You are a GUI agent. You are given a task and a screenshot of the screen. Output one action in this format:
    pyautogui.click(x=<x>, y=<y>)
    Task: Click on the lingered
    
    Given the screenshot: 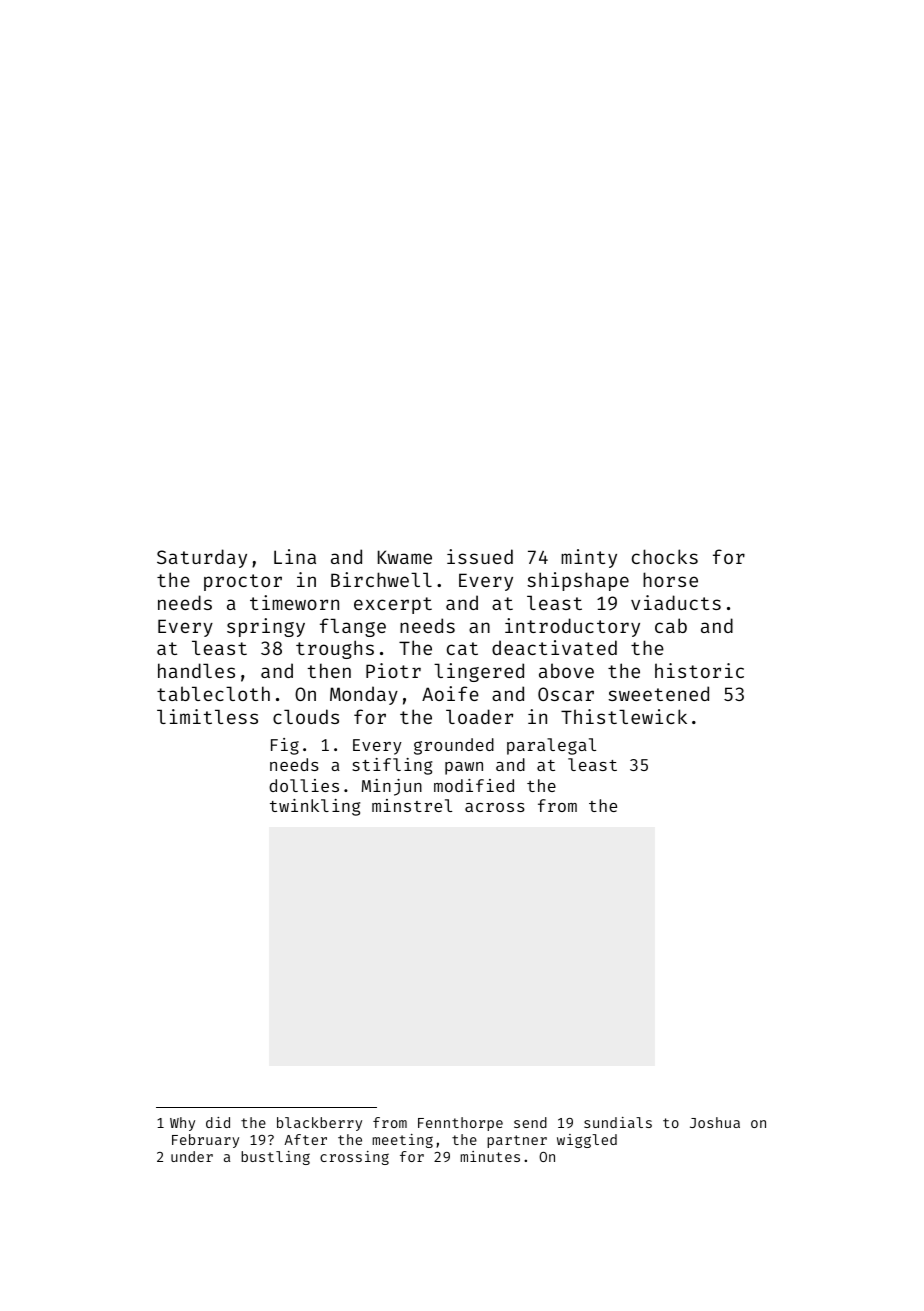 What is the action you would take?
    pyautogui.click(x=479, y=672)
